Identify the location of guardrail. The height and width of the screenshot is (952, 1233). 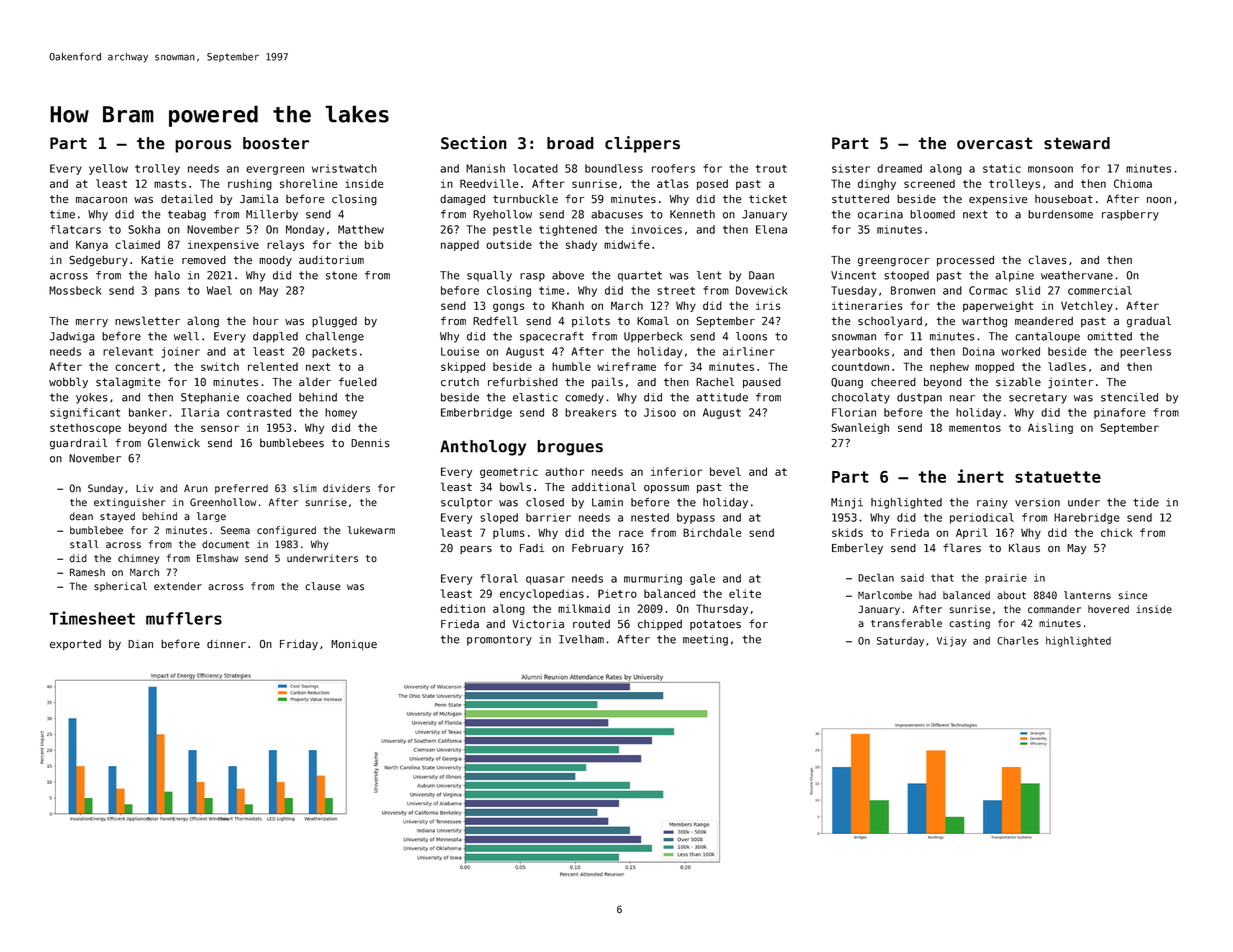
(78, 444).
